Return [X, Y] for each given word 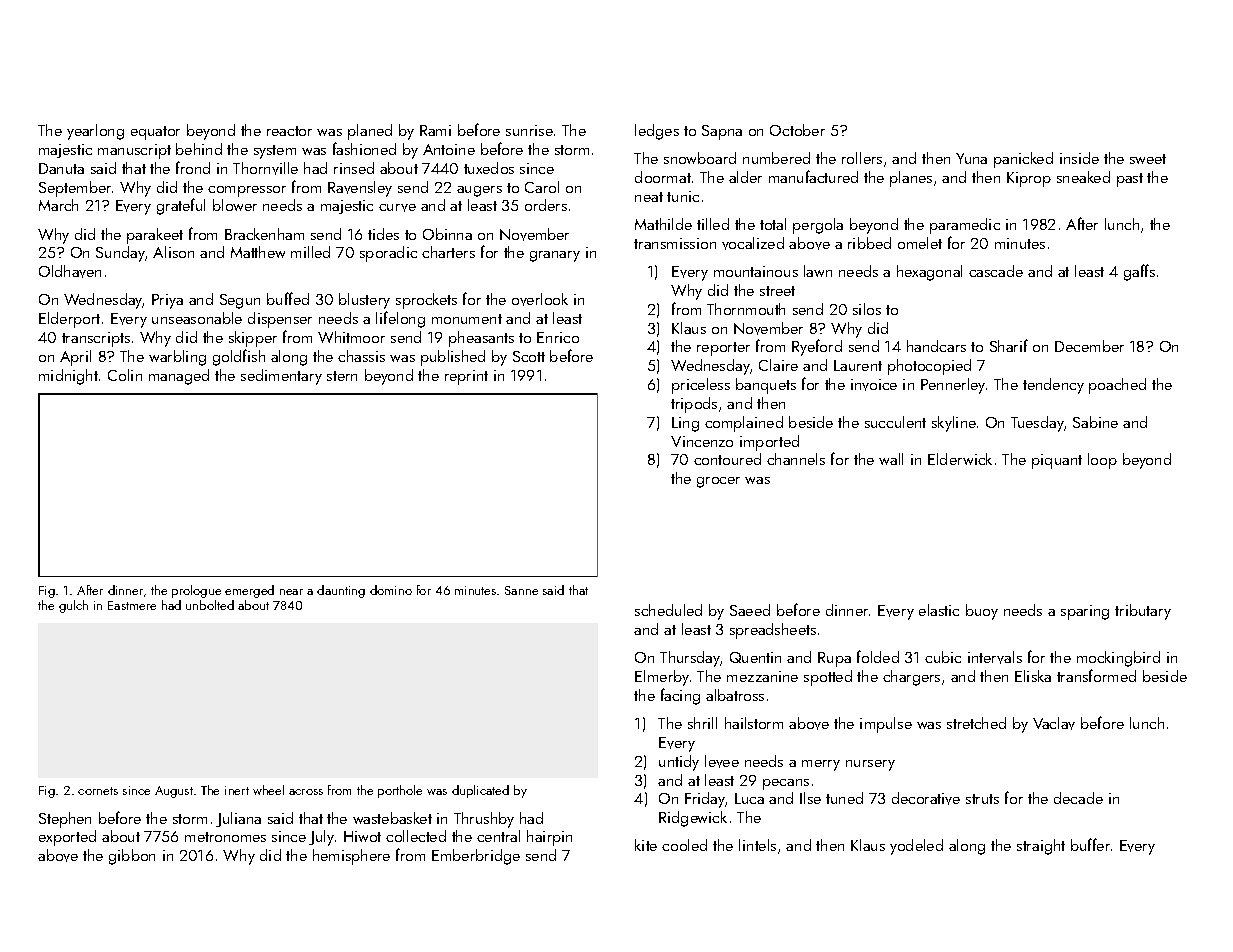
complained [744, 424]
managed [179, 377]
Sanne [521, 590]
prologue [196, 591]
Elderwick [960, 459]
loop [1102, 461]
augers [479, 191]
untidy [679, 763]
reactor [289, 131]
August [174, 792]
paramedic [965, 226]
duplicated [480, 791]
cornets [98, 791]
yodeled [916, 847]
